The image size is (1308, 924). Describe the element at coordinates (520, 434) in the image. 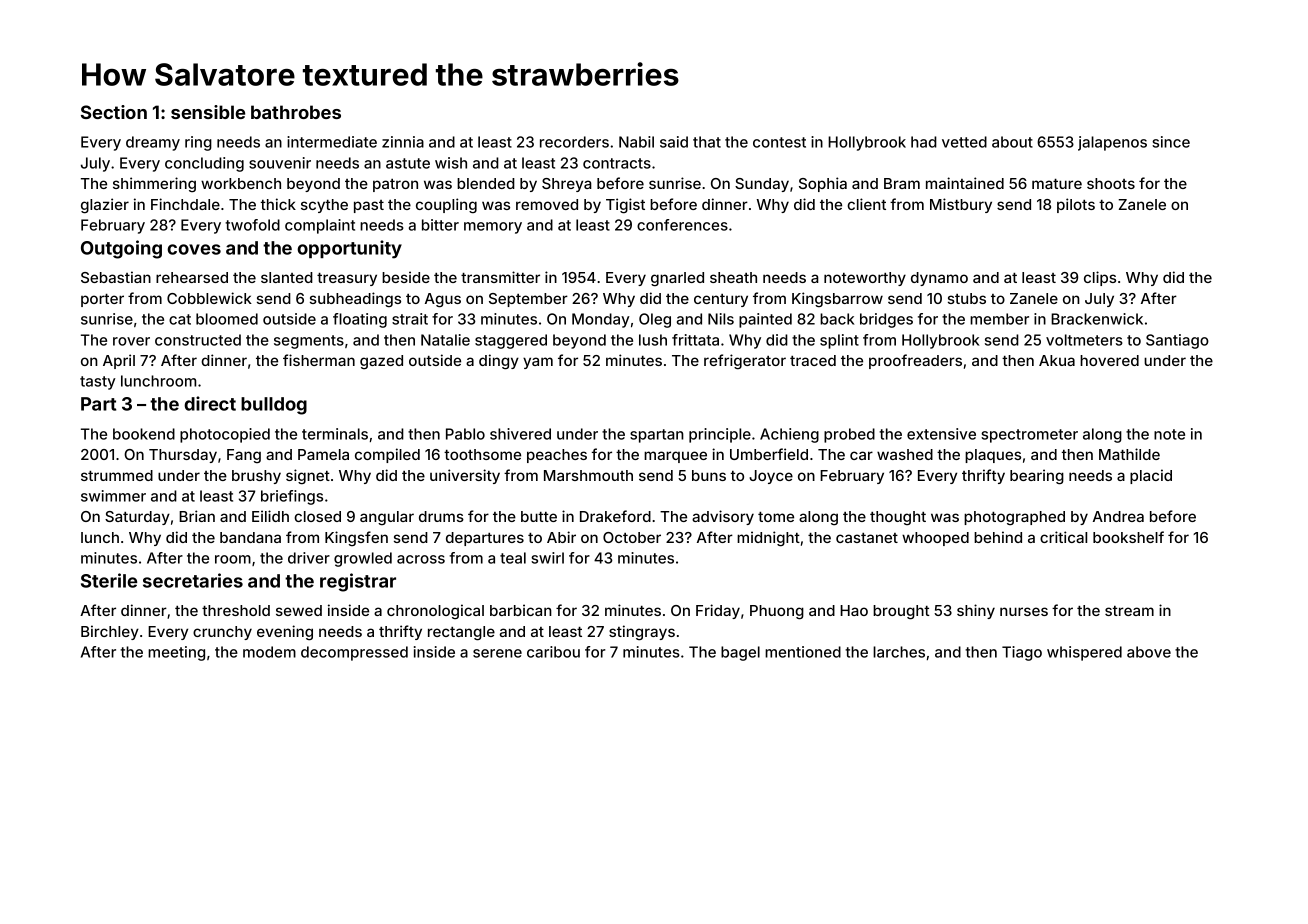

I see `shivered` at that location.
